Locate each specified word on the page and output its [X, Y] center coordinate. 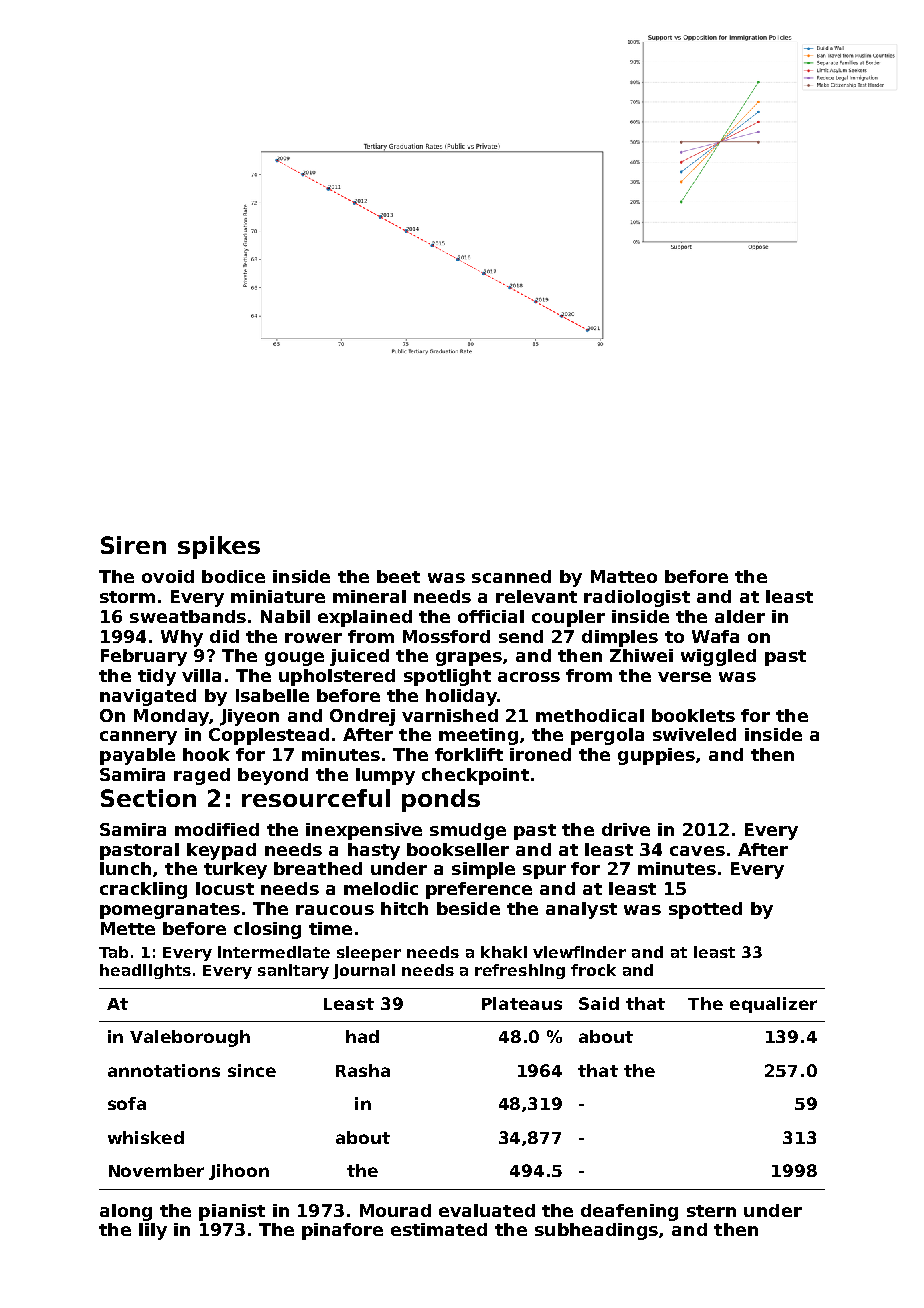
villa [201, 675]
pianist [232, 1212]
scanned [511, 576]
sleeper [369, 953]
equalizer [773, 1005]
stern [711, 1211]
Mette [128, 928]
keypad [221, 851]
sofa [127, 1103]
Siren [133, 545]
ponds [441, 800]
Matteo [624, 576]
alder [740, 616]
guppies [656, 756]
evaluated [487, 1210]
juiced [359, 657]
